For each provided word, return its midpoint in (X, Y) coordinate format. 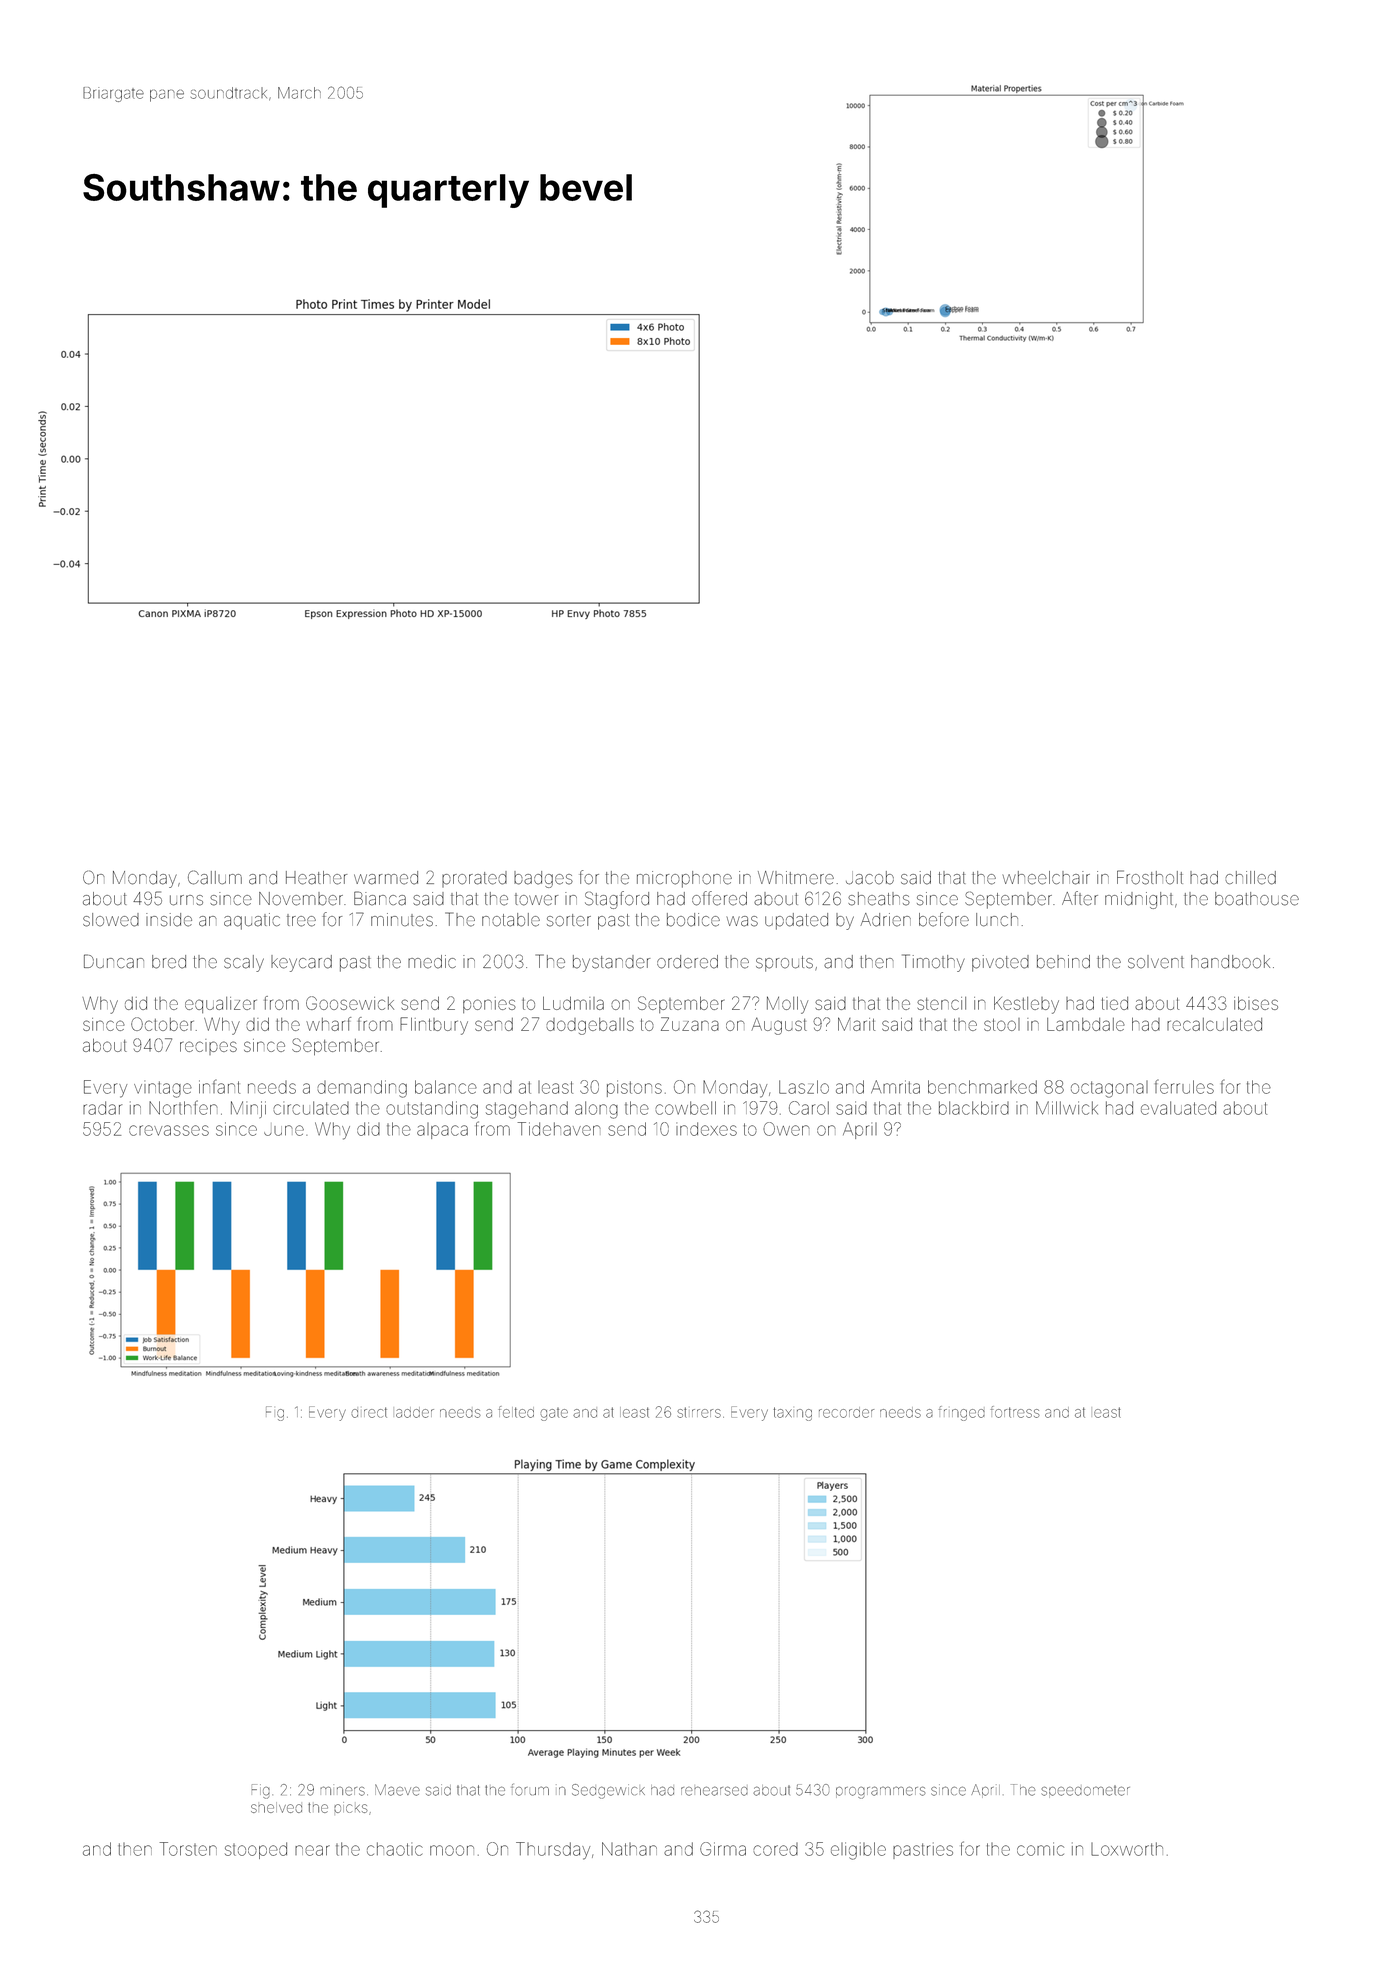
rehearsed (714, 1791)
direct (369, 1412)
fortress (1015, 1412)
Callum (215, 877)
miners (342, 1791)
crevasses (169, 1130)
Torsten (188, 1849)
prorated (474, 879)
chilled (1250, 878)
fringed (962, 1413)
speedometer (1086, 1791)
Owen (786, 1129)
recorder (846, 1412)
